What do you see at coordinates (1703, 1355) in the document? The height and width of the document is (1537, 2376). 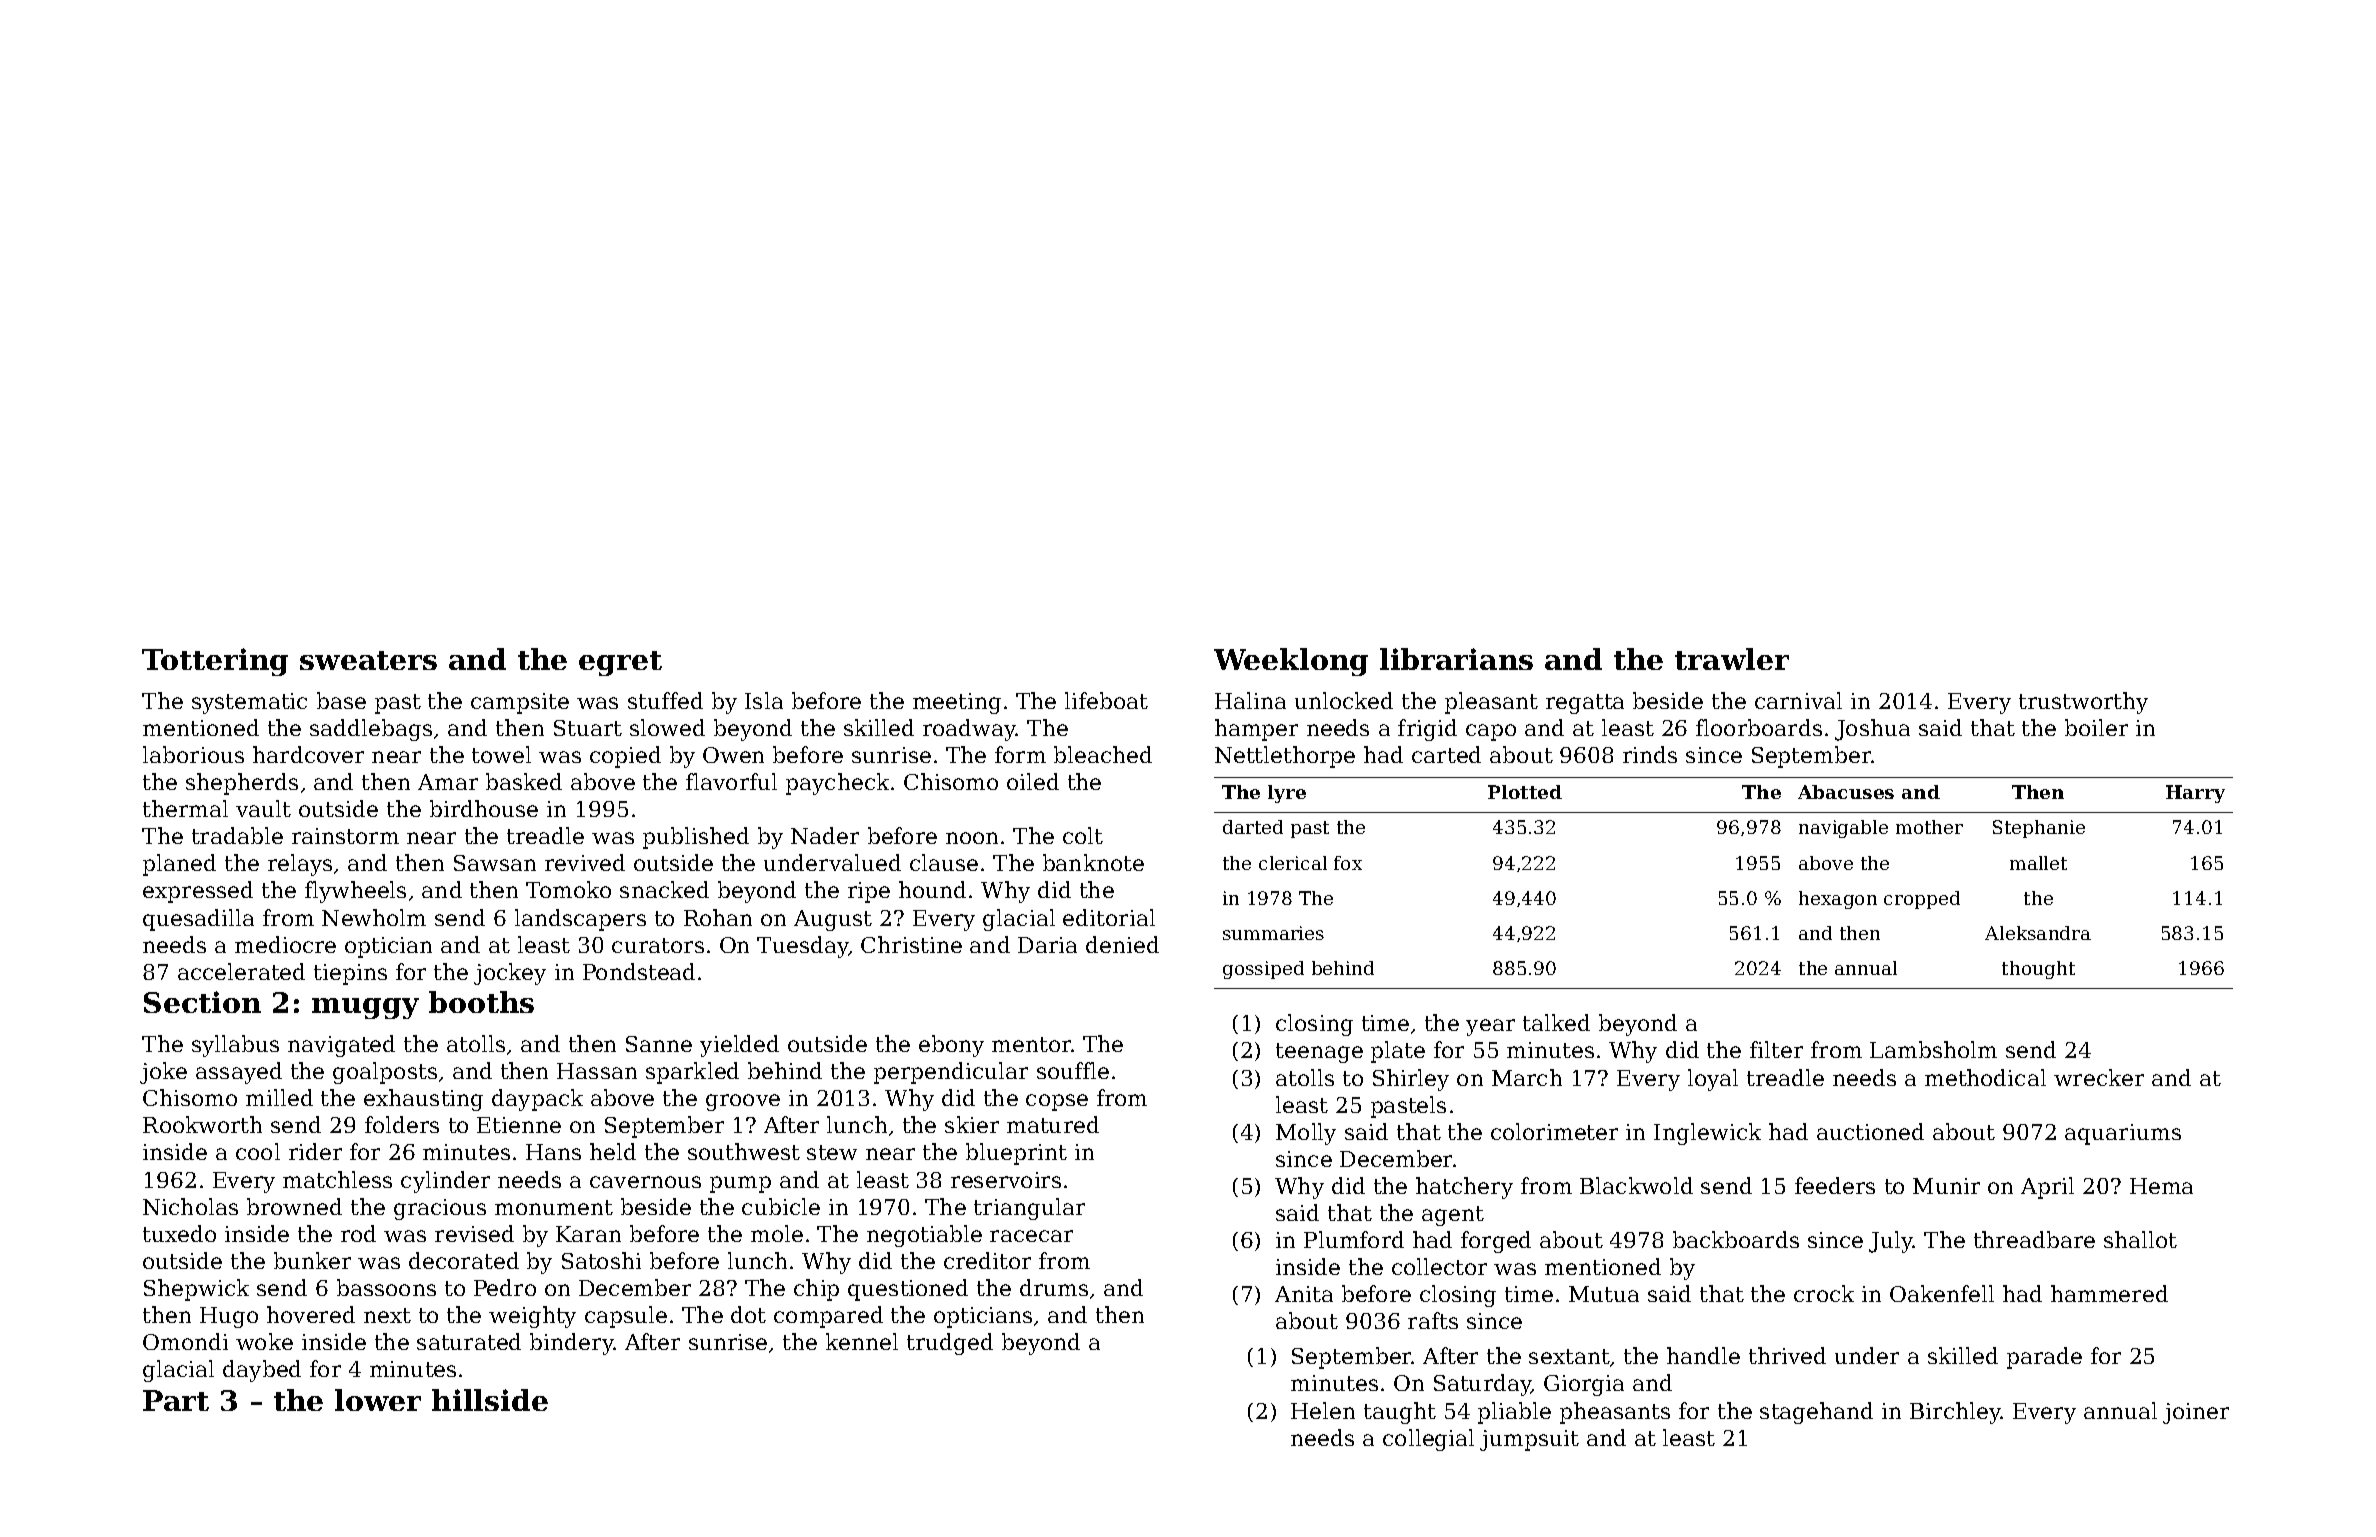 I see `handle` at bounding box center [1703, 1355].
